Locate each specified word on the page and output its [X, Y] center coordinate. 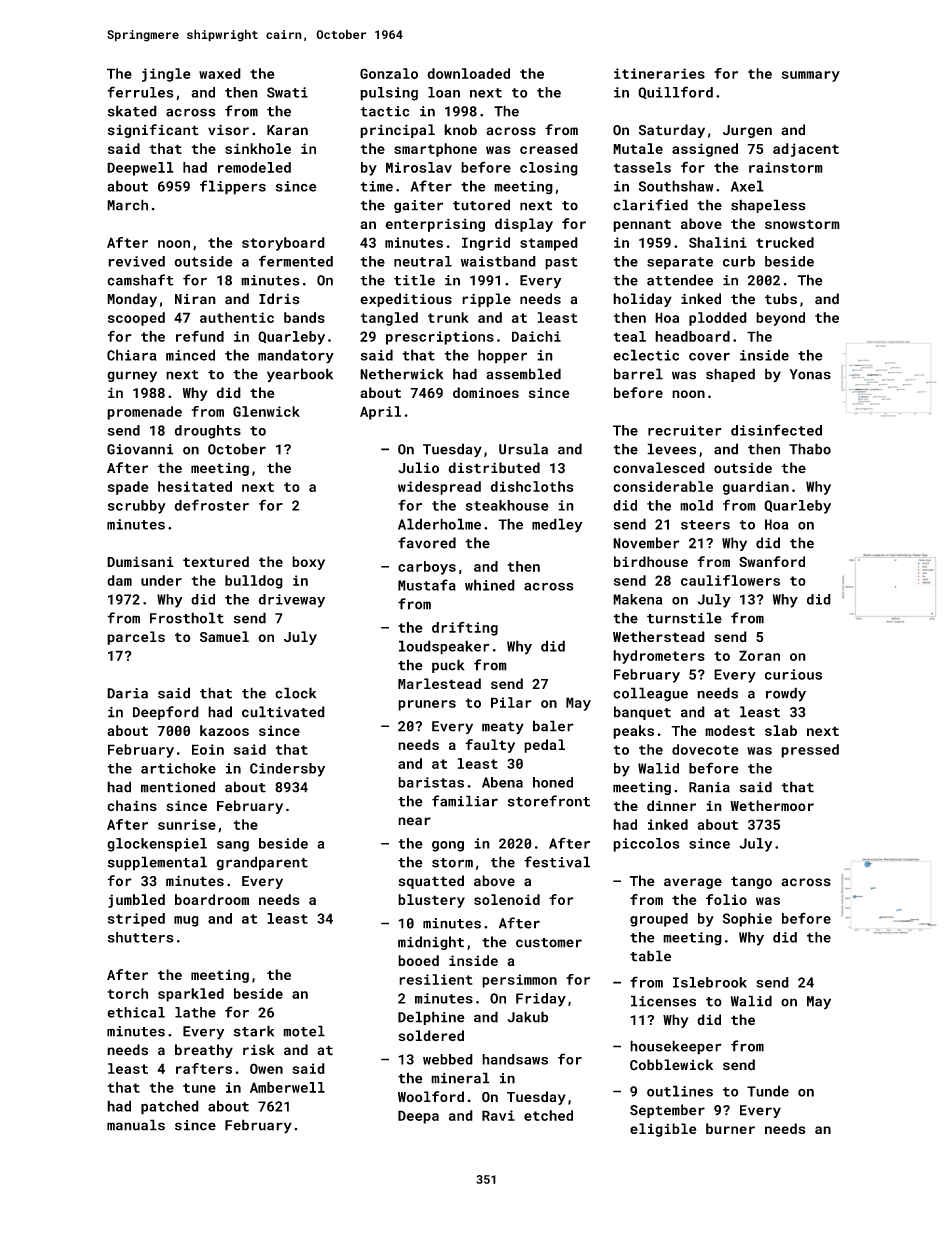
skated [132, 111]
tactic [384, 111]
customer [549, 943]
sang [233, 846]
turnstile [684, 618]
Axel [747, 186]
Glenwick [266, 411]
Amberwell [287, 1087]
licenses [663, 1001]
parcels [136, 638]
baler [553, 726]
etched [548, 1115]
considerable [663, 486]
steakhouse [507, 505]
